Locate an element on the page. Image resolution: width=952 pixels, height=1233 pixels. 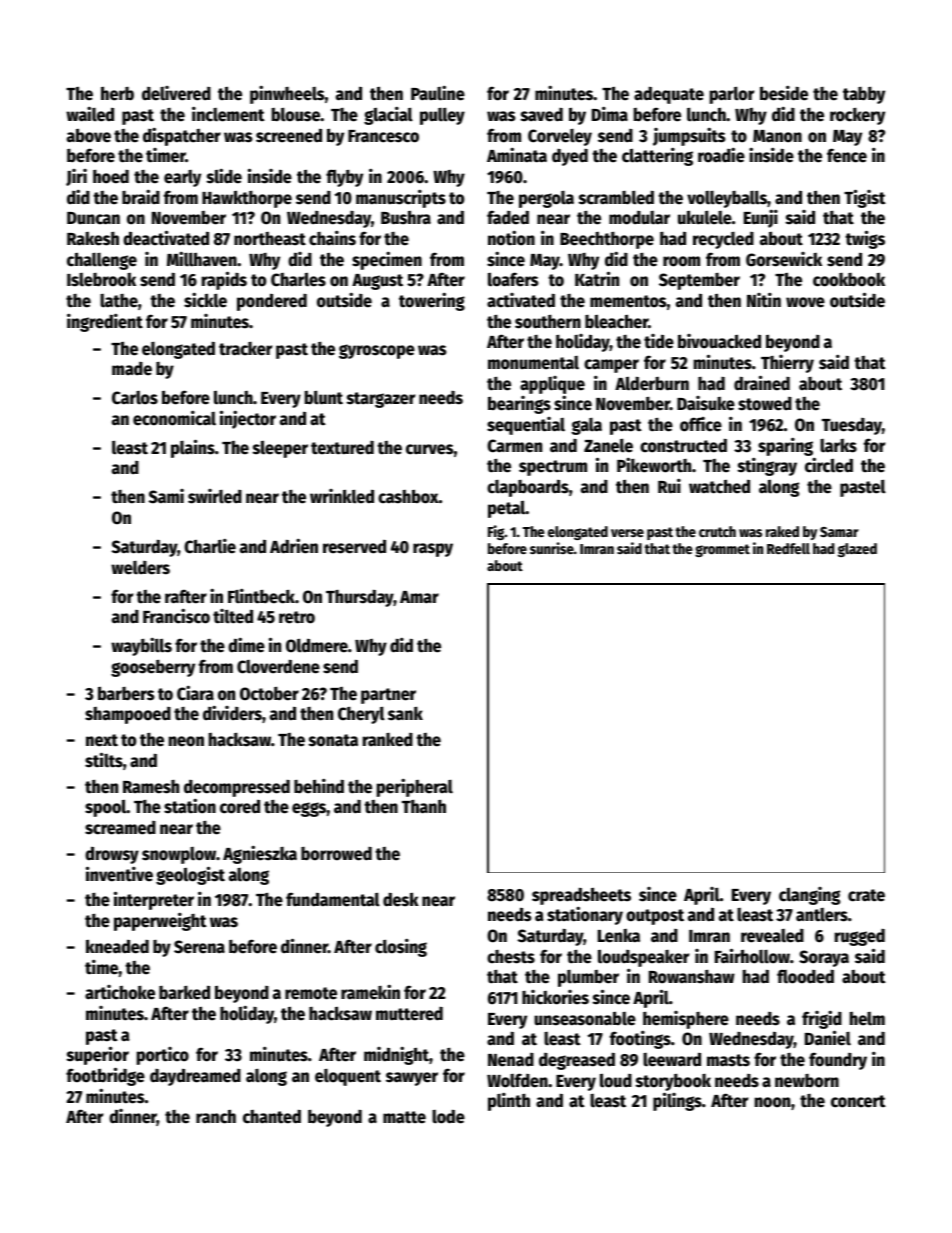
concert is located at coordinates (858, 1101).
